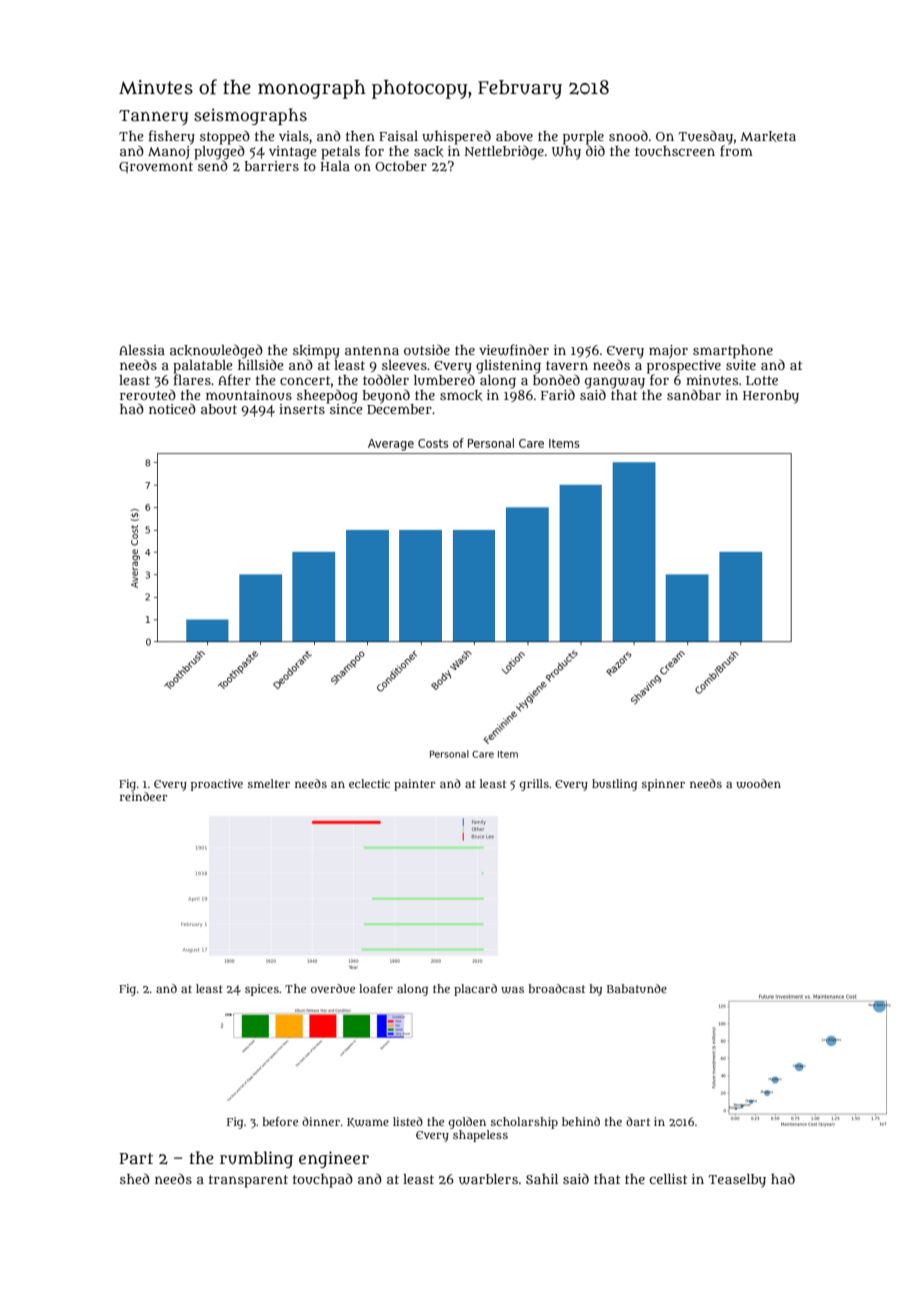  Describe the element at coordinates (262, 990) in the screenshot. I see `spices` at that location.
